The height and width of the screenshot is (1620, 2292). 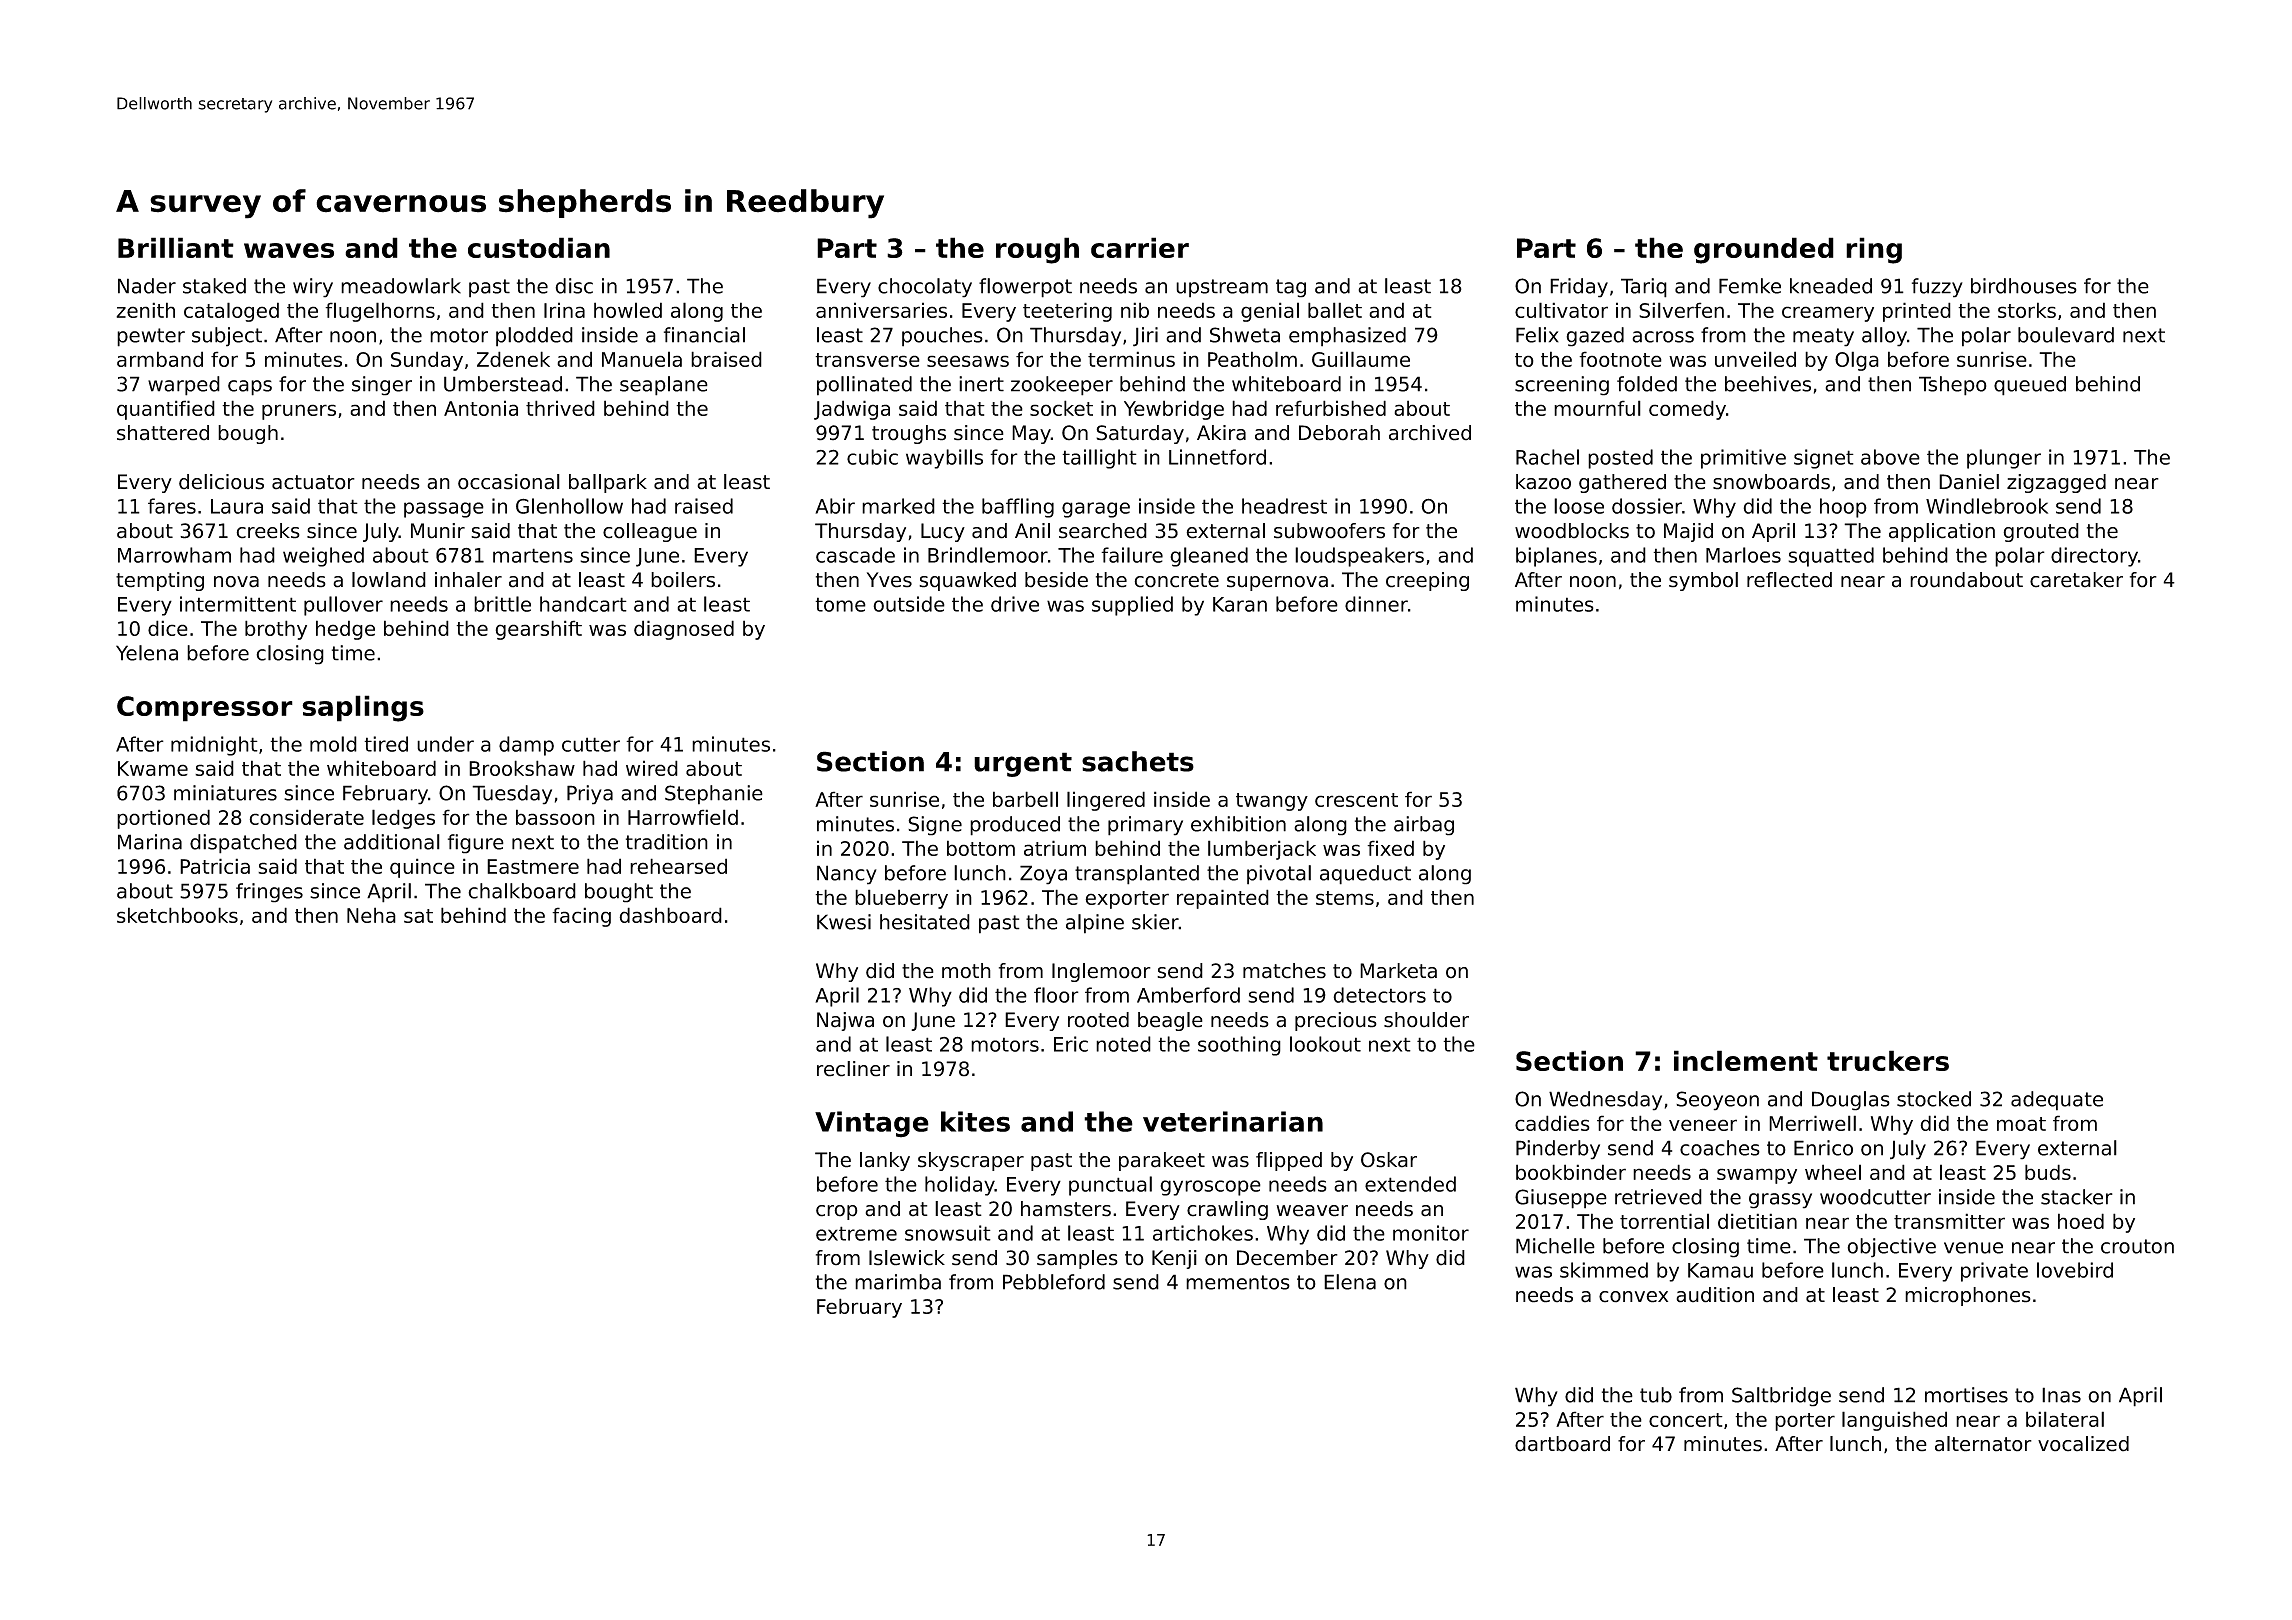 I want to click on directory, so click(x=2094, y=557).
